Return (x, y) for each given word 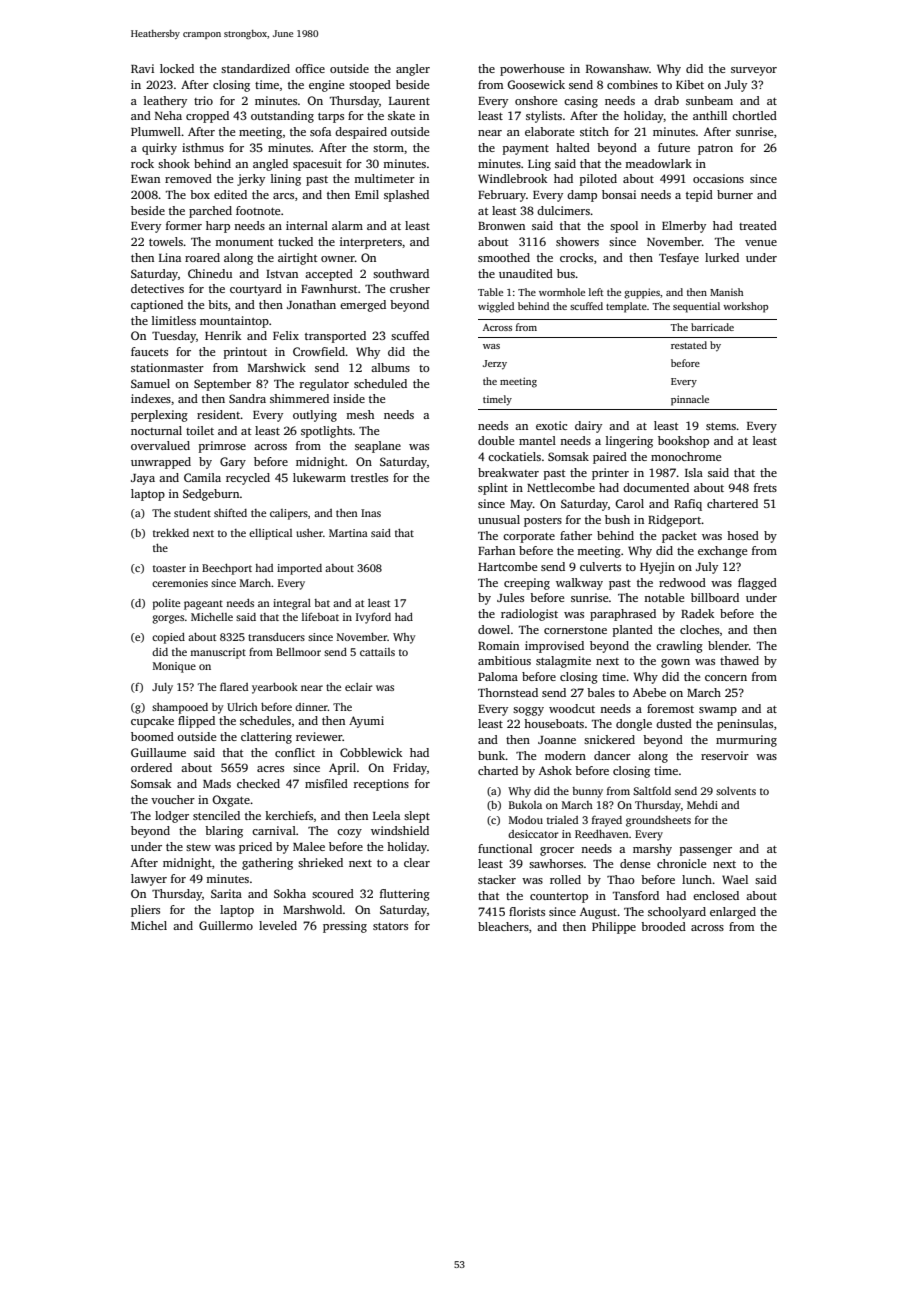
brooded (663, 926)
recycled (248, 479)
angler (413, 70)
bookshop (683, 442)
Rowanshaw (617, 68)
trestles (369, 477)
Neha (168, 115)
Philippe (614, 928)
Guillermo (226, 925)
